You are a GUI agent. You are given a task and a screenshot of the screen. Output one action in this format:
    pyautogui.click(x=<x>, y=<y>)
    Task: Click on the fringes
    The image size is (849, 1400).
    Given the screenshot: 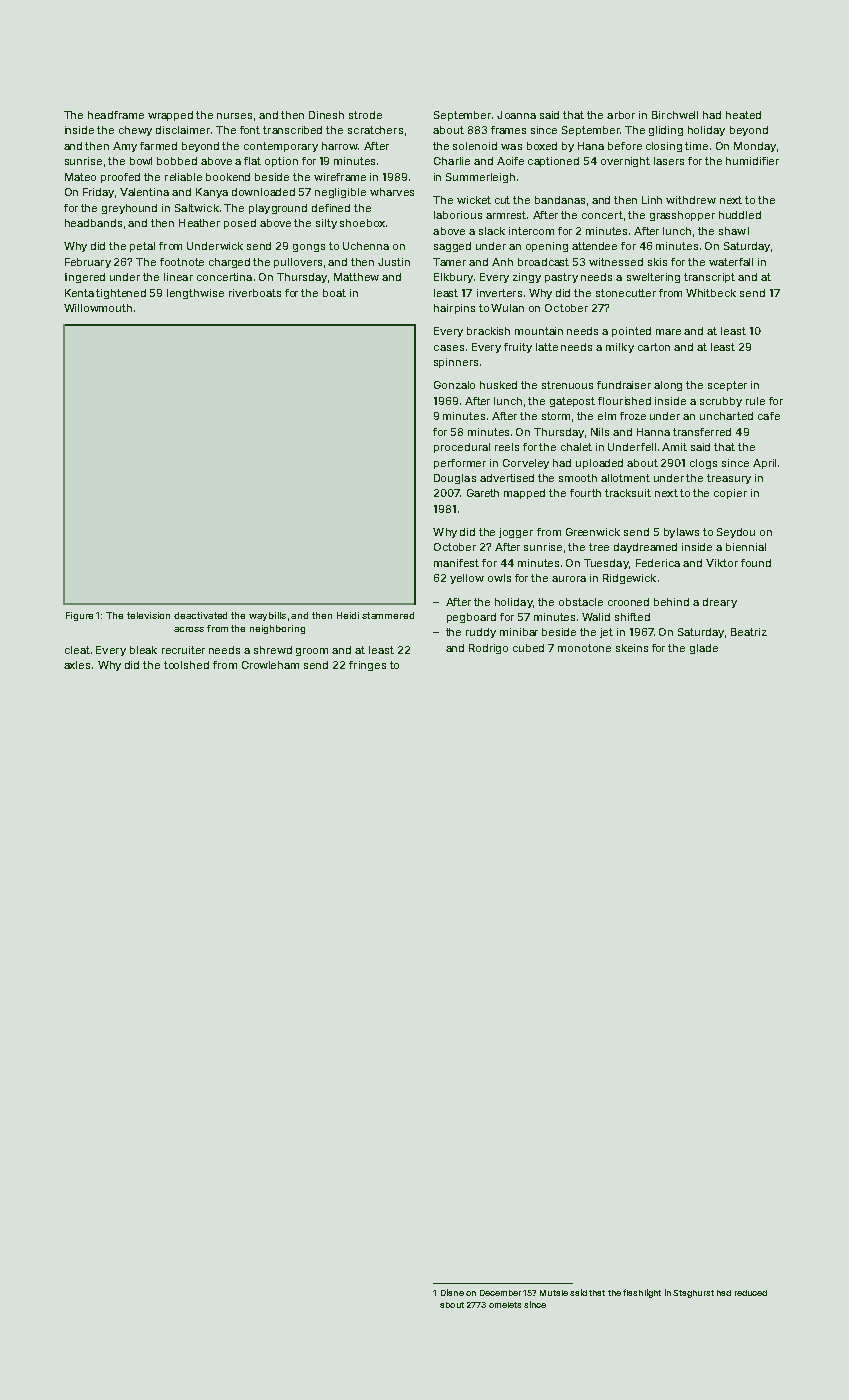 What is the action you would take?
    pyautogui.click(x=367, y=666)
